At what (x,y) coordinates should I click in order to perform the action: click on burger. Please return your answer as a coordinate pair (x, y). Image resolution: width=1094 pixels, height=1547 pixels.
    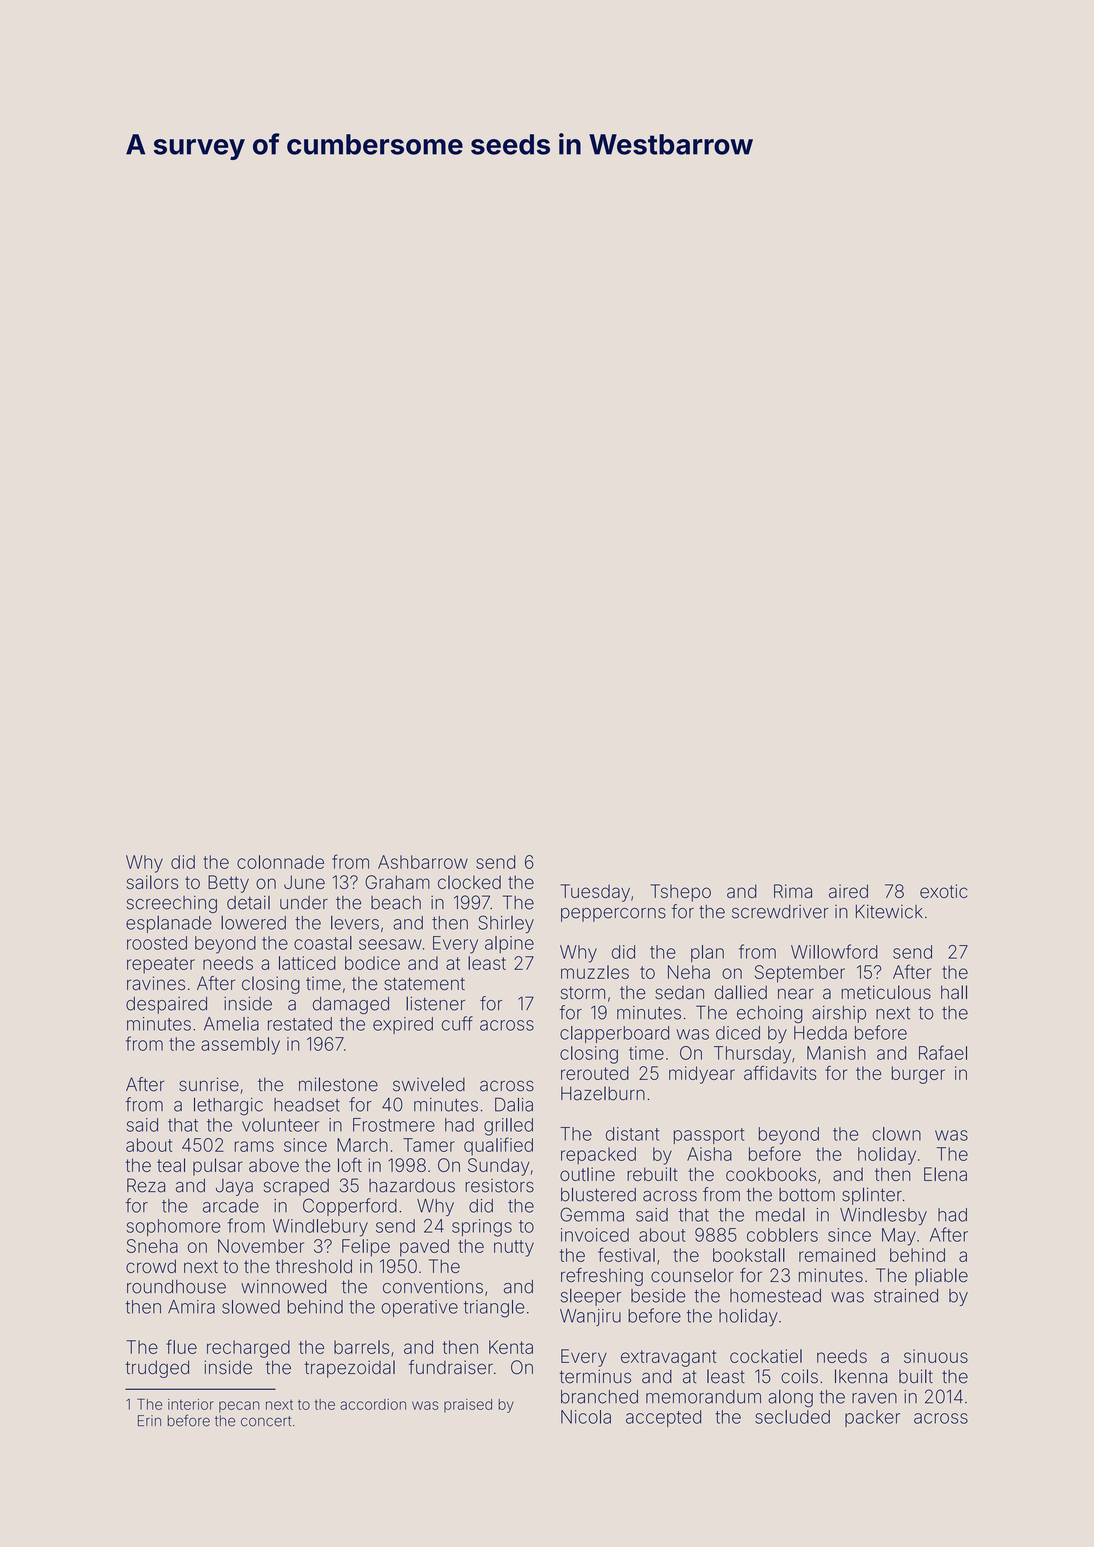
    Looking at the image, I should click on (918, 1075).
